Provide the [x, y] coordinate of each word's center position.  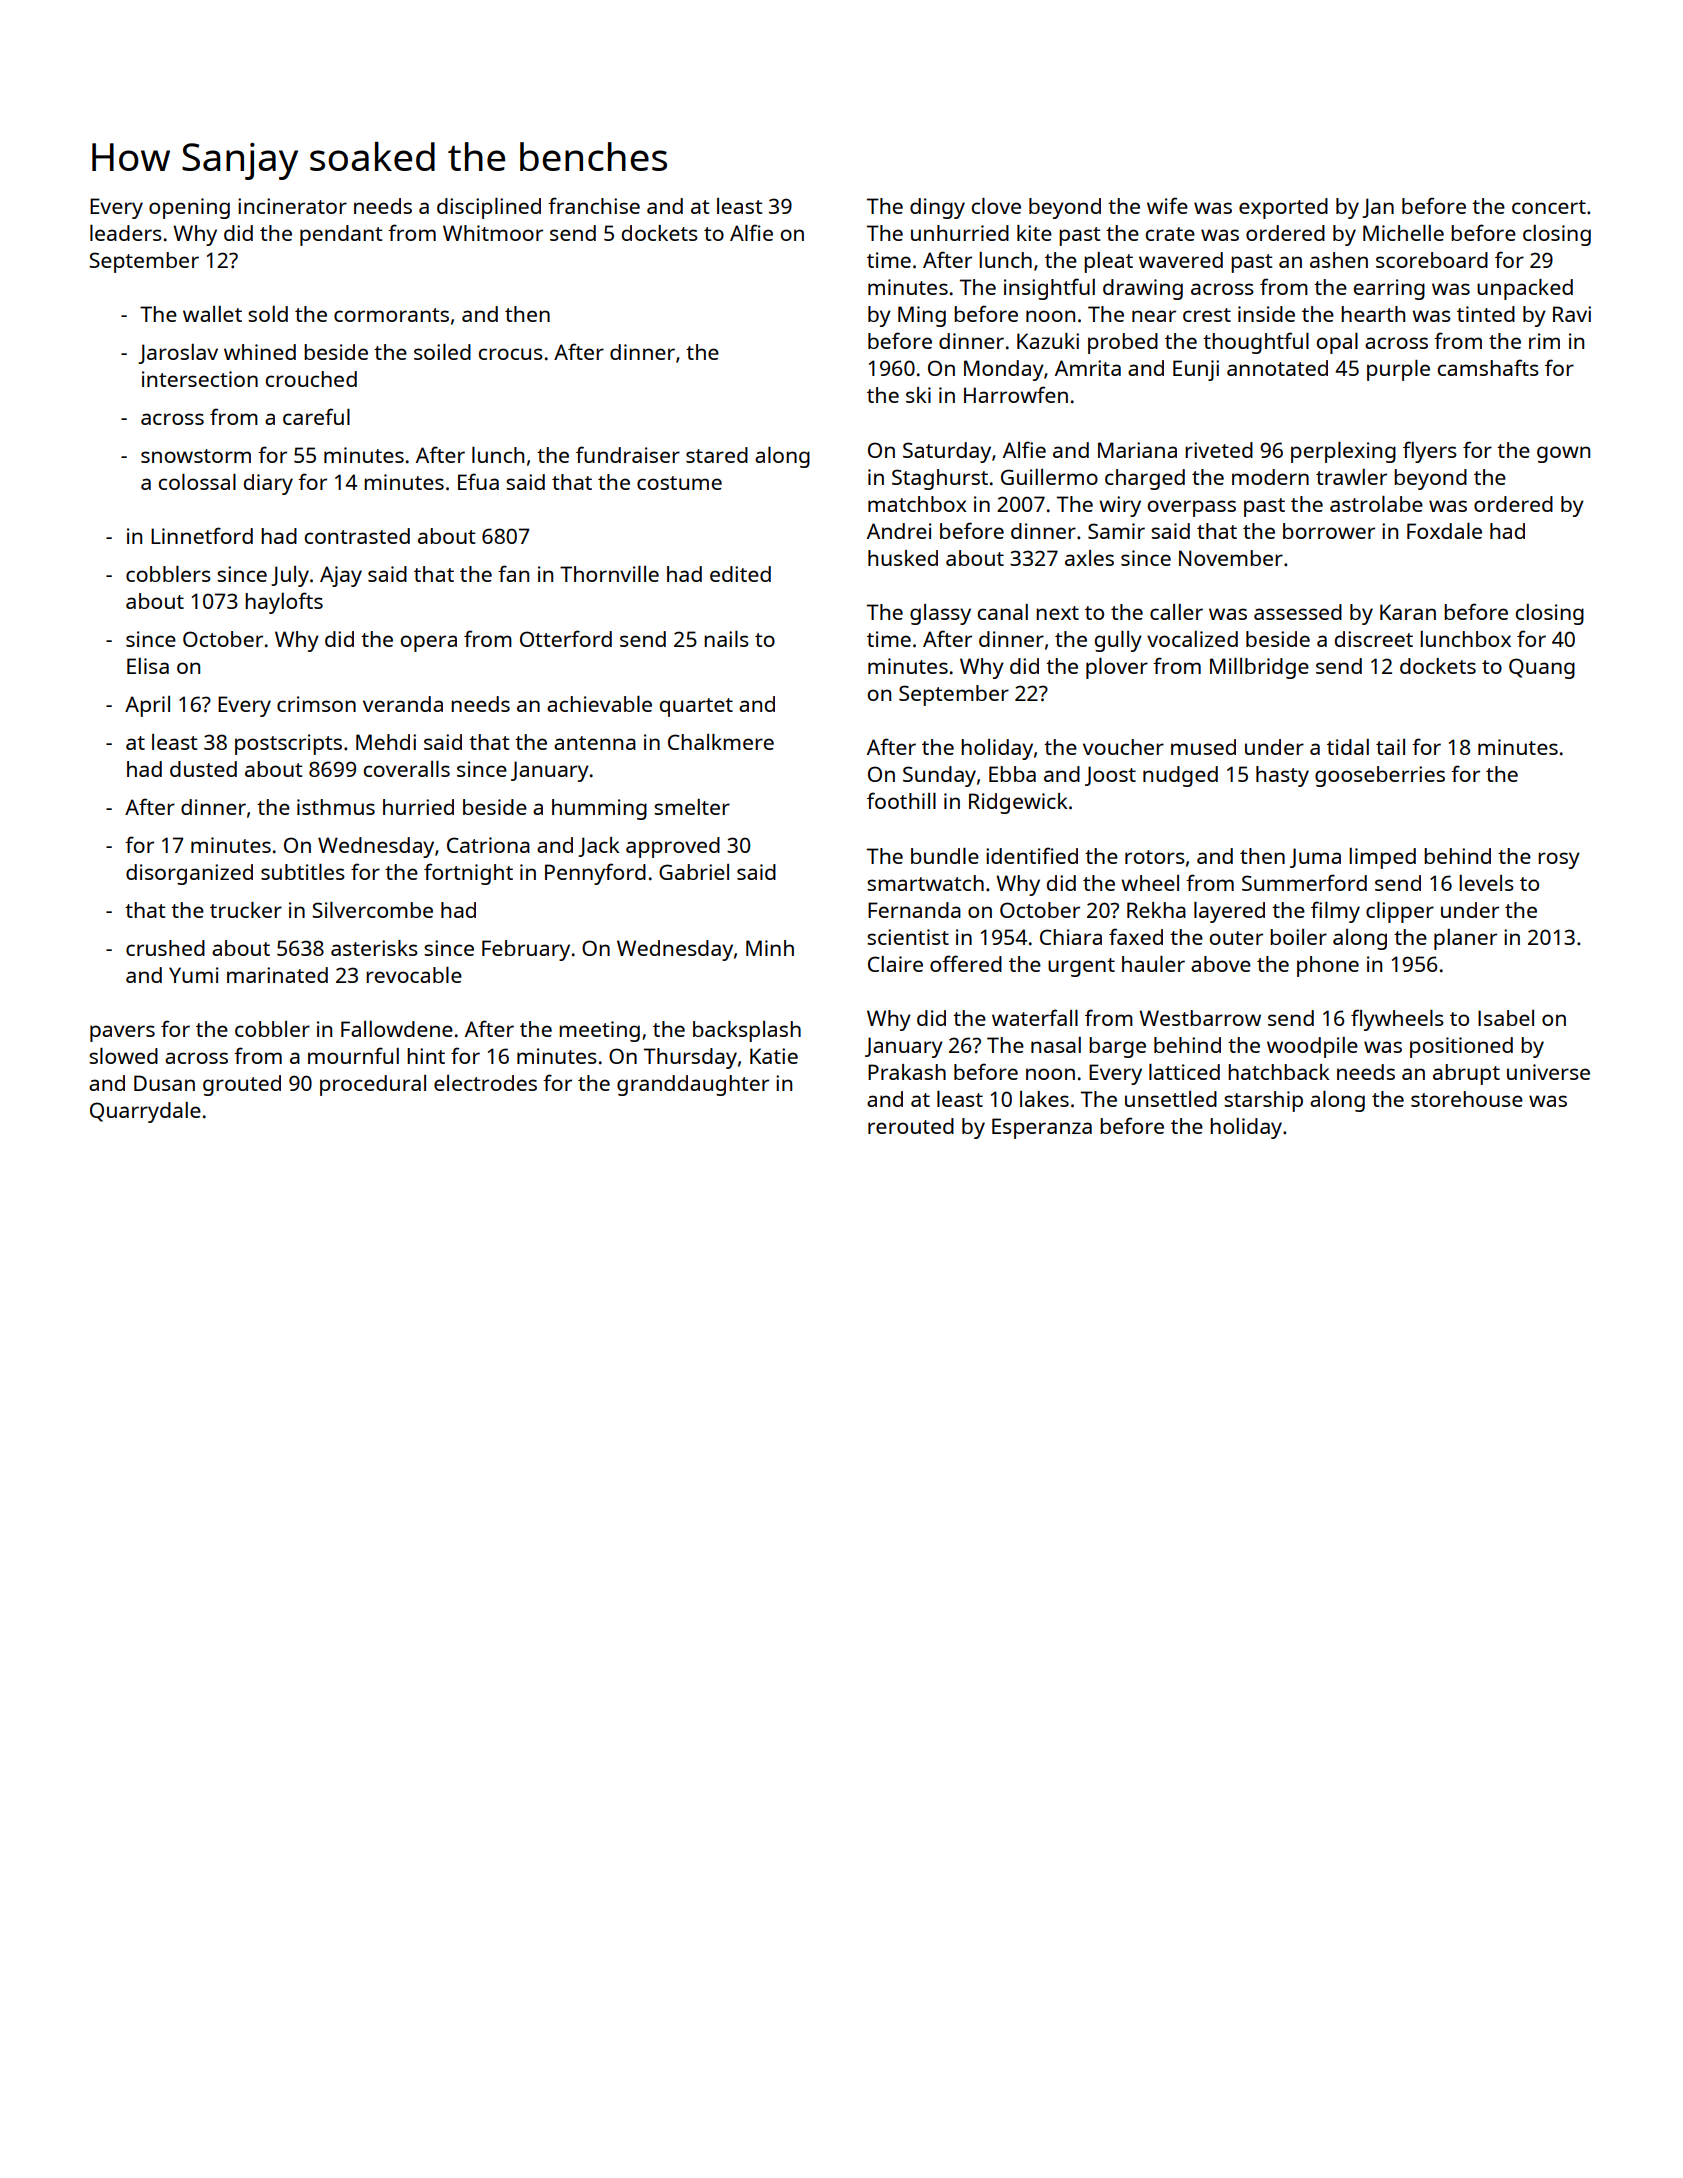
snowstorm [196, 456]
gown [1563, 454]
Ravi [1572, 314]
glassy [940, 614]
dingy [937, 208]
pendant [341, 235]
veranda [403, 704]
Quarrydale [145, 1112]
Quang [1542, 668]
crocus [511, 354]
